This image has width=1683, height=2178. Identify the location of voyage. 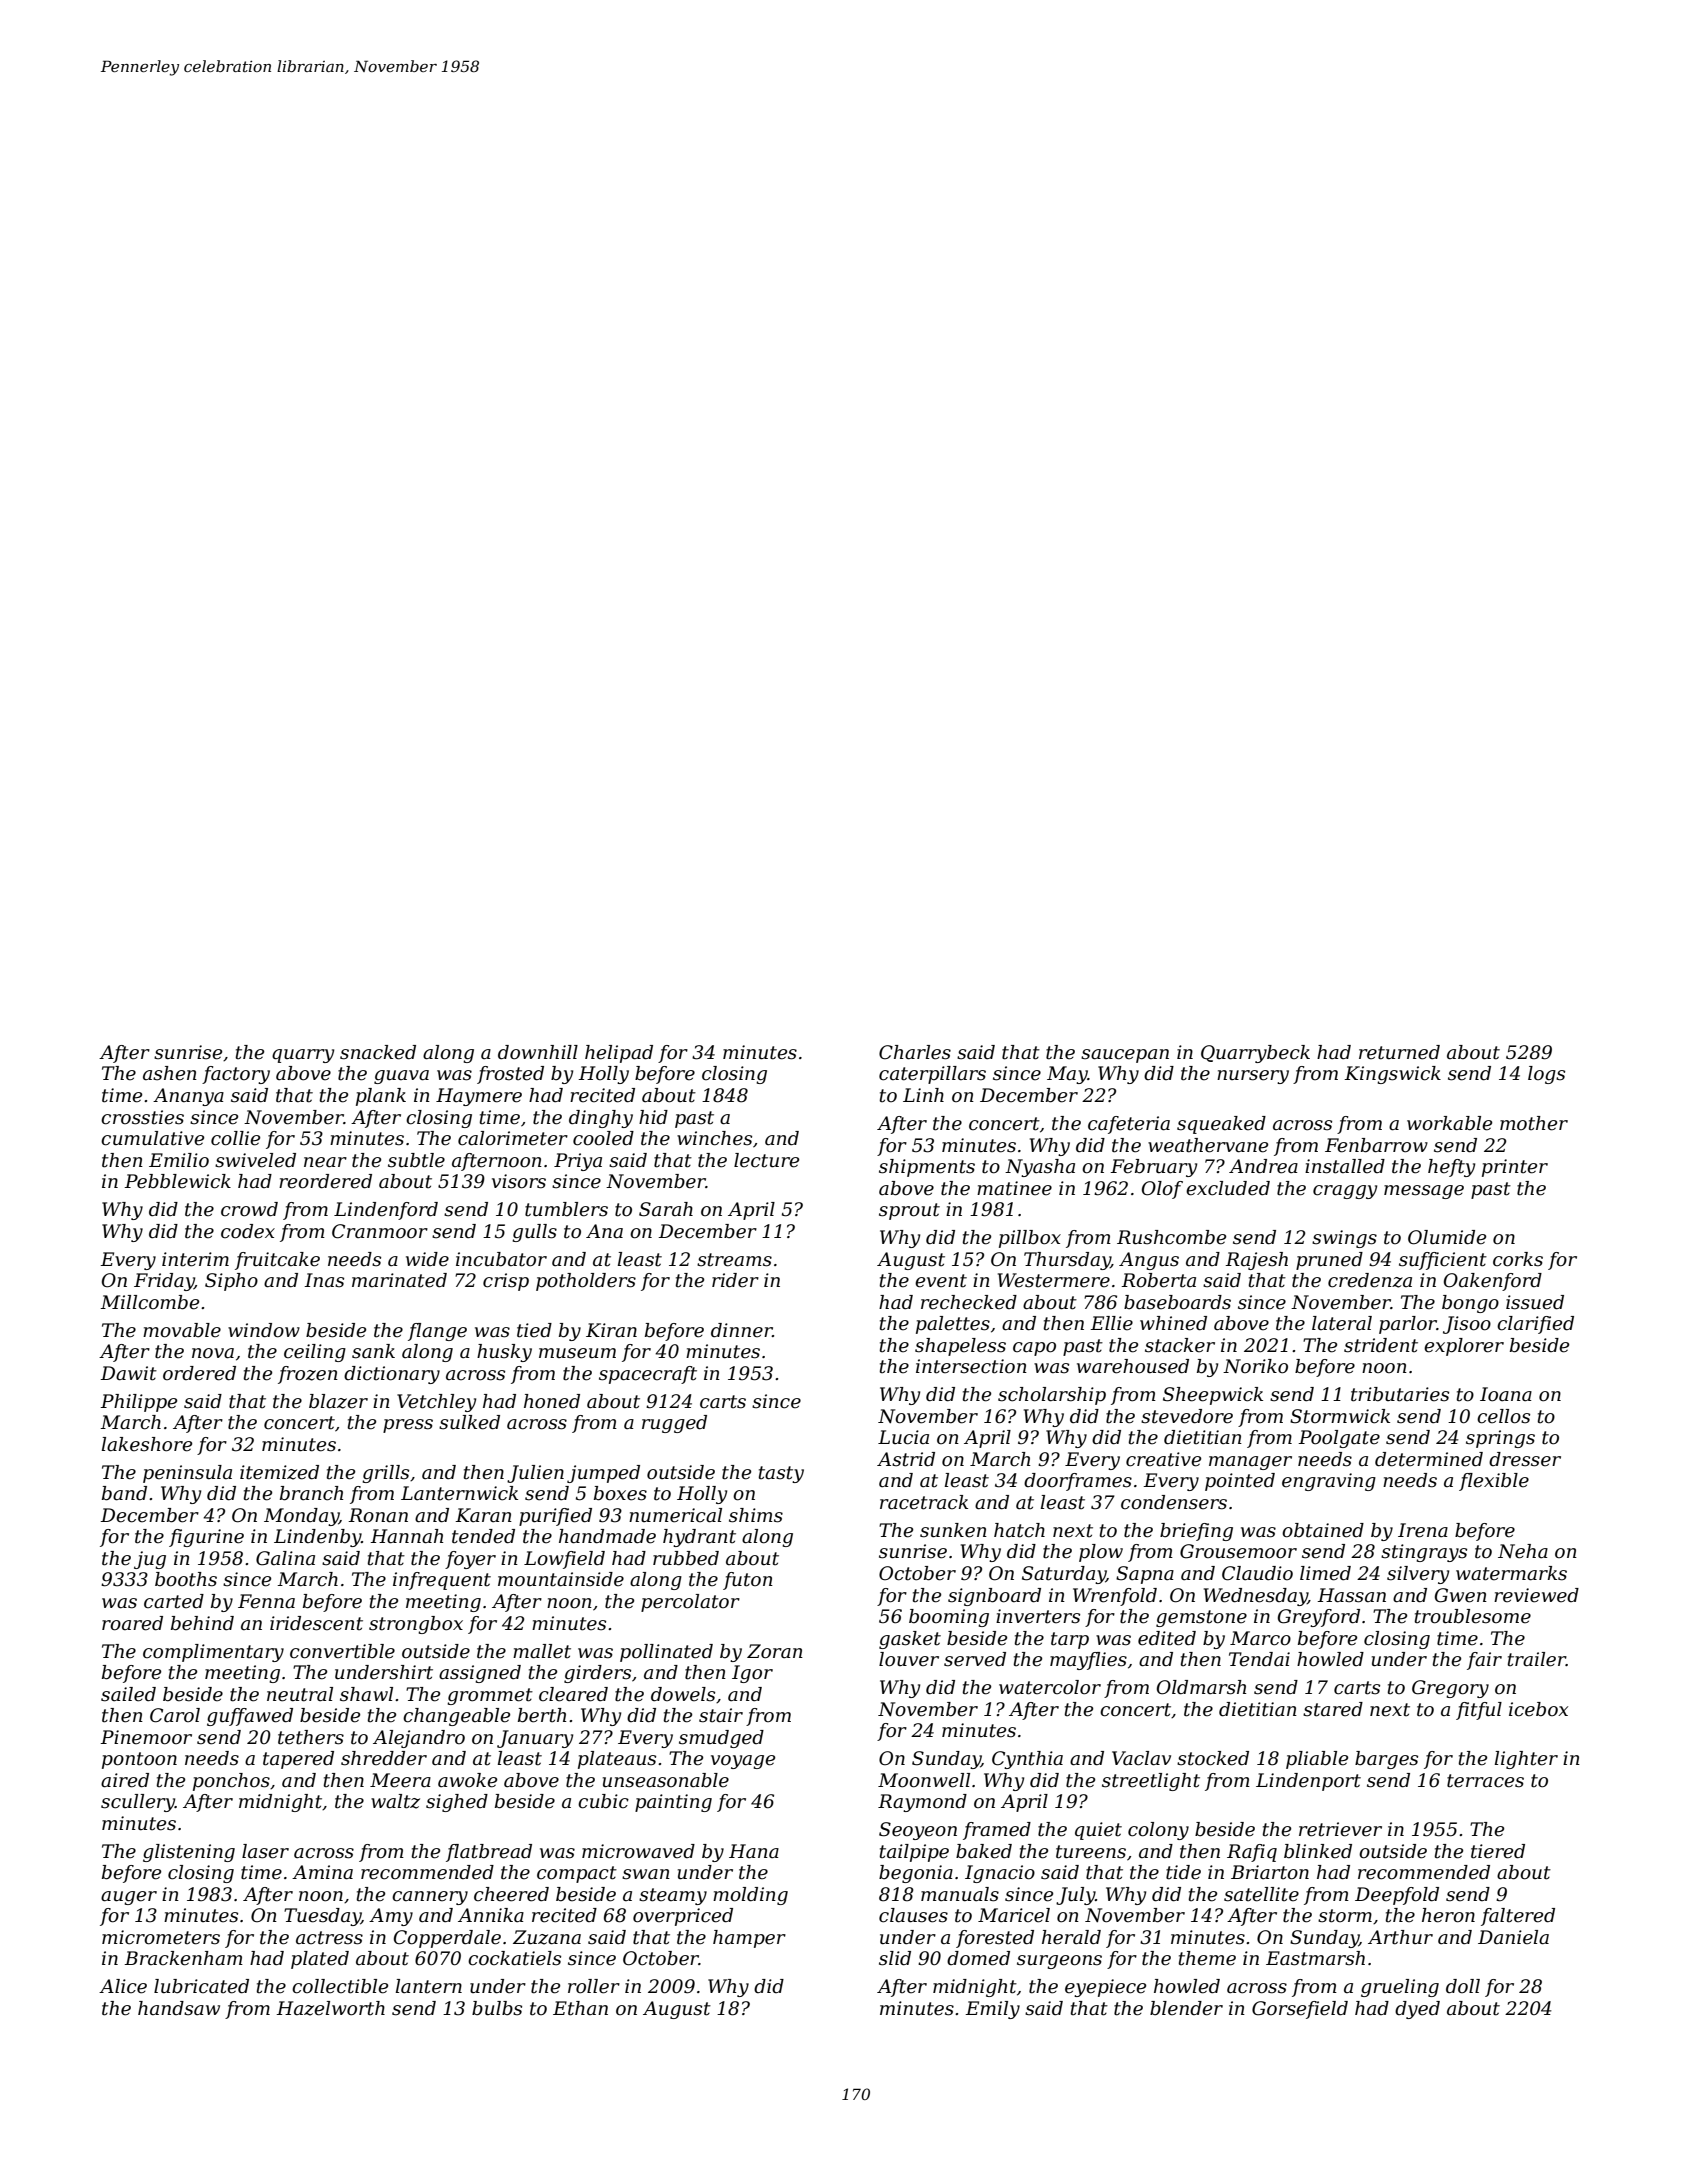
(743, 1762).
